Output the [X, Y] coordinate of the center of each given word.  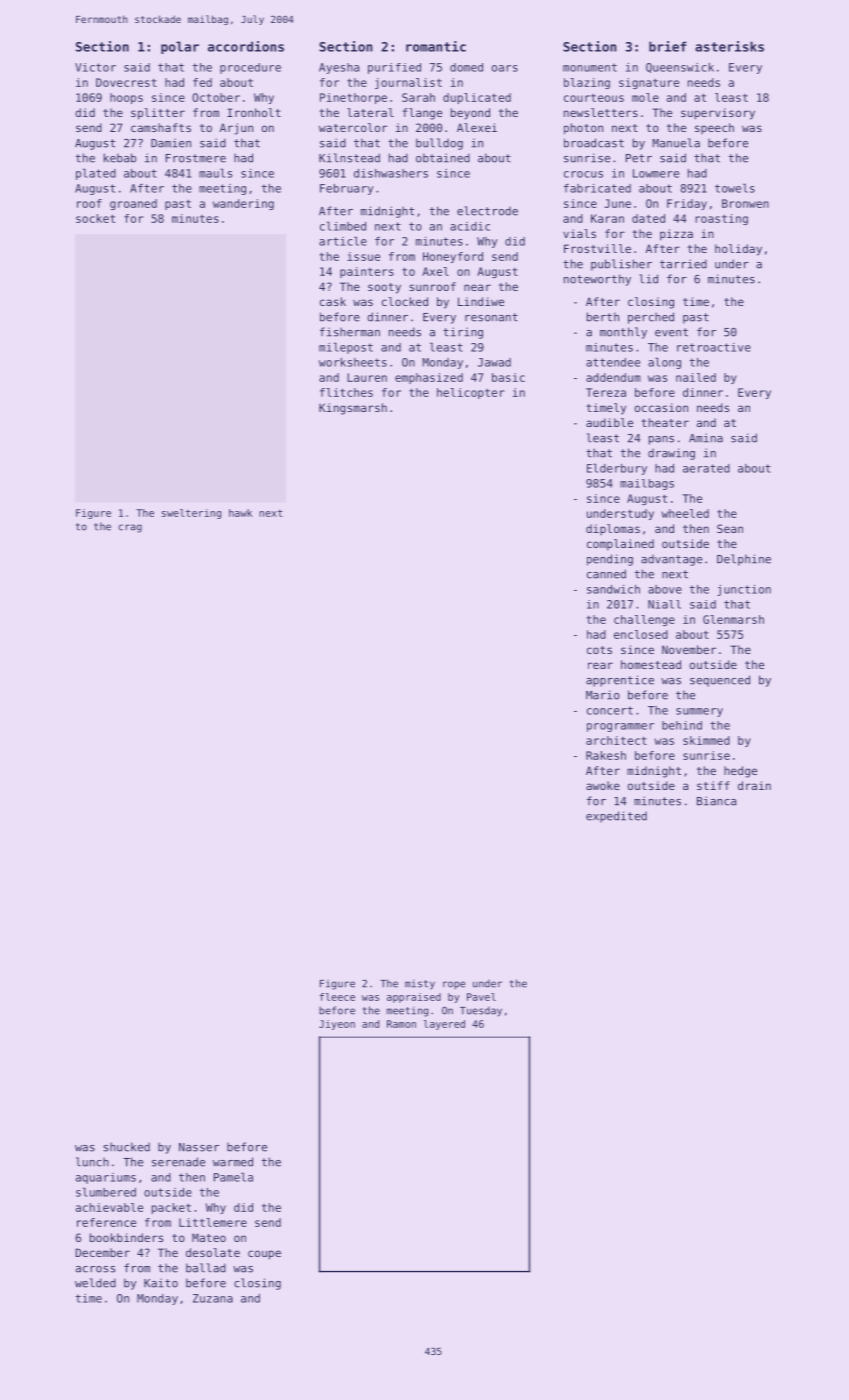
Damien [171, 143]
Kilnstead [349, 158]
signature [649, 83]
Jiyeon [337, 1025]
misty [420, 984]
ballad [206, 1268]
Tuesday [481, 1012]
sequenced [720, 681]
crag [130, 528]
